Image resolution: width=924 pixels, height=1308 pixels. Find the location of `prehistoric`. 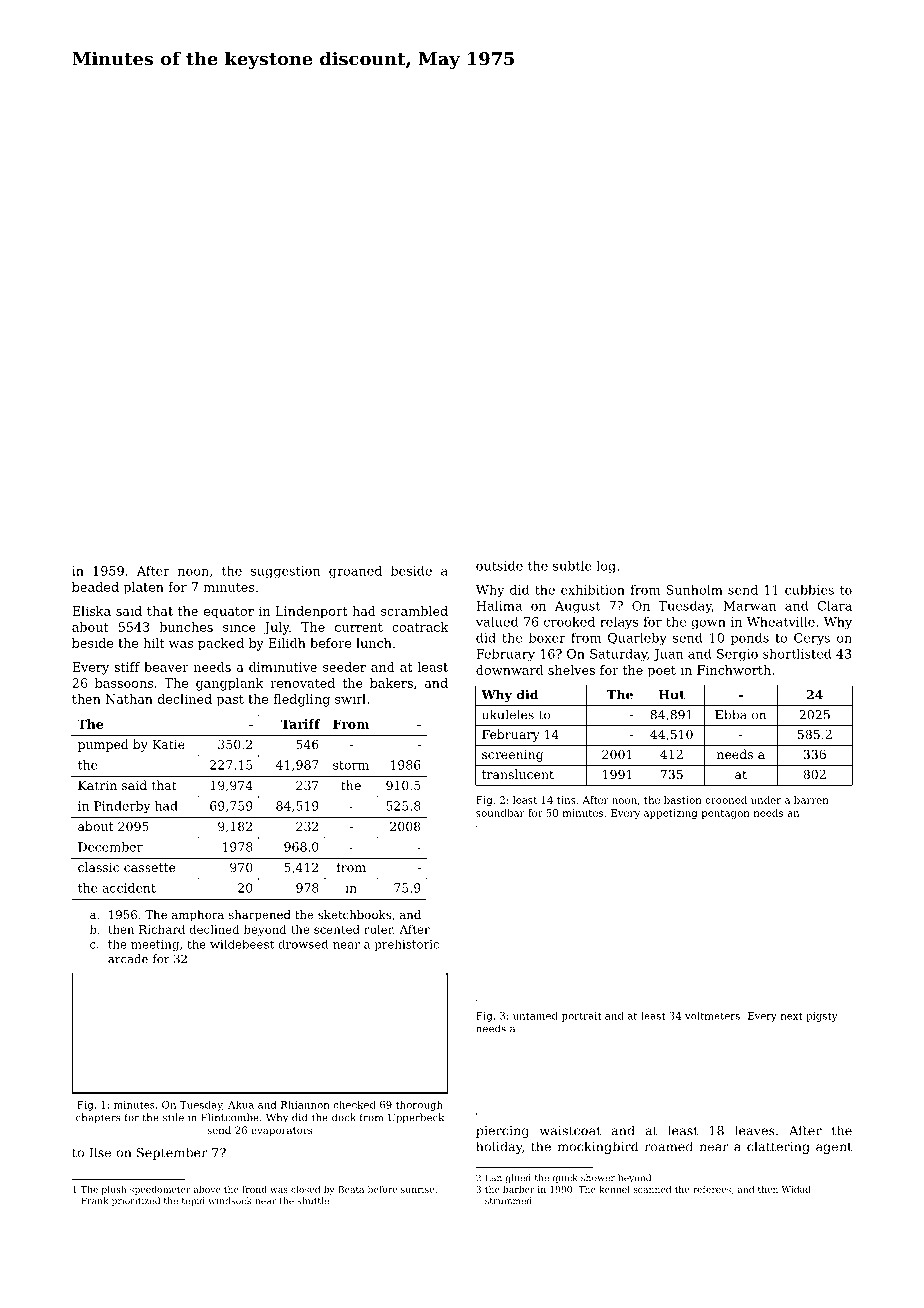

prehistoric is located at coordinates (406, 945).
